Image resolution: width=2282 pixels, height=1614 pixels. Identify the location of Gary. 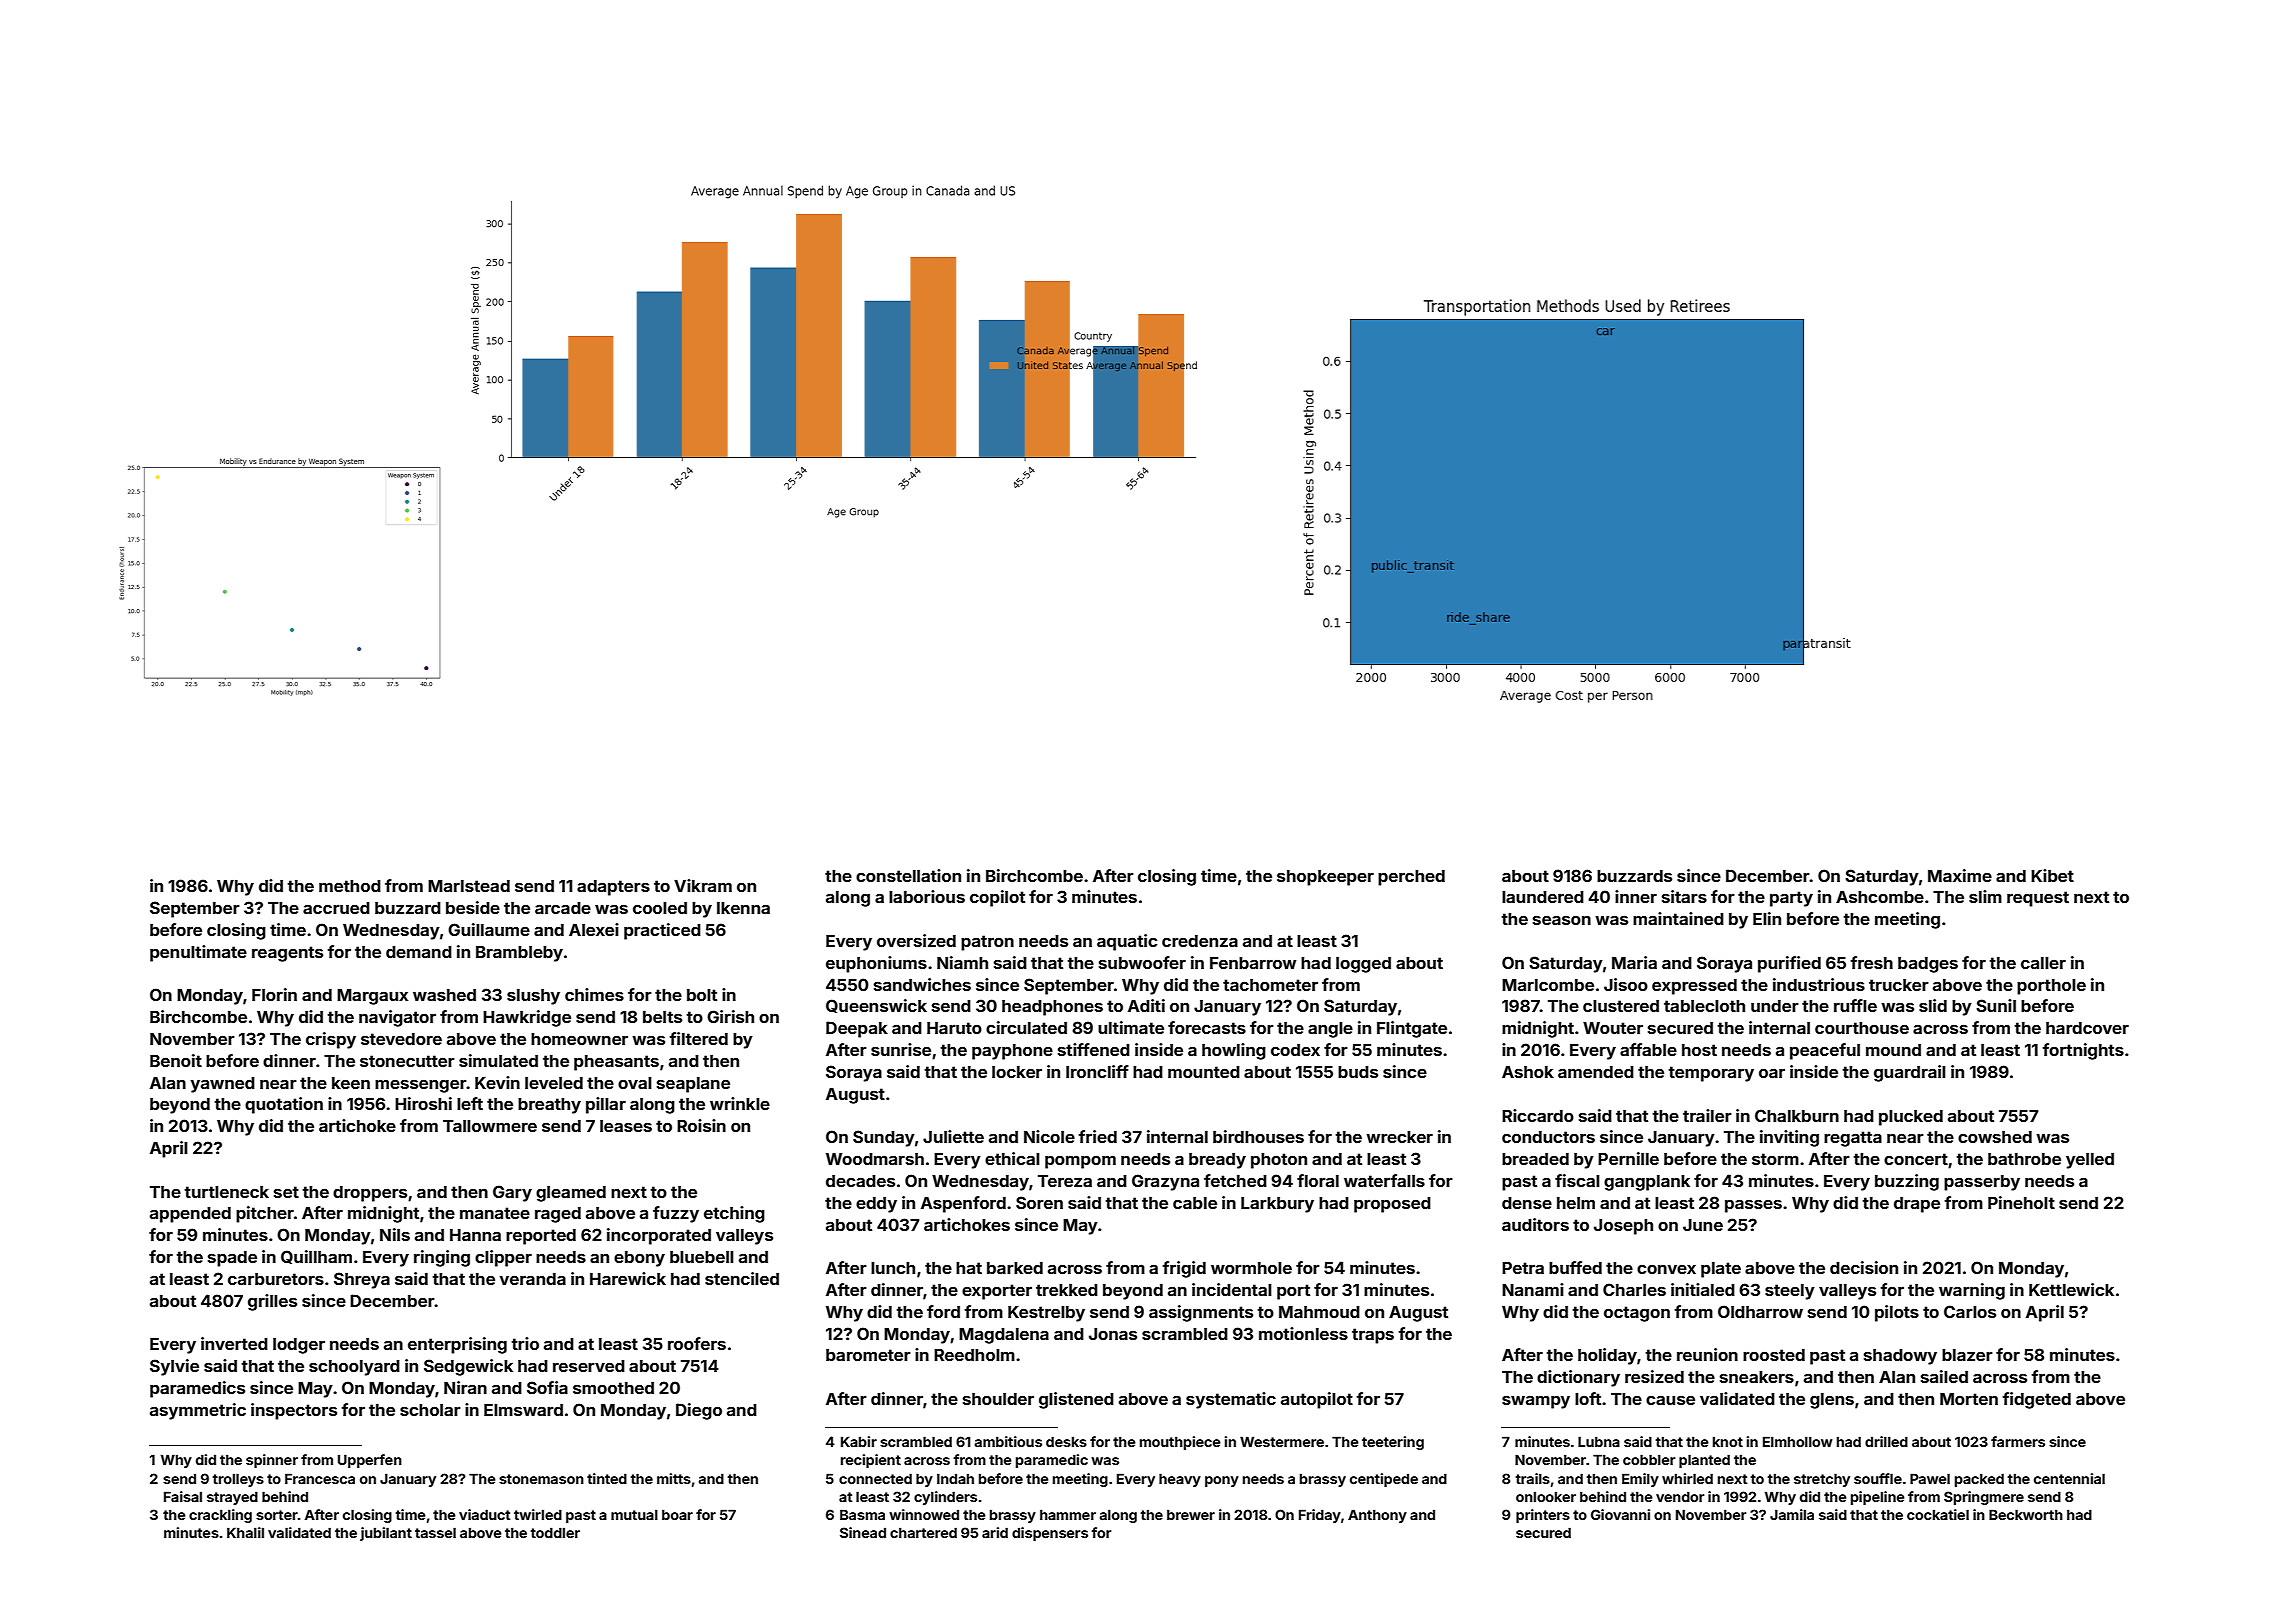
(512, 1193).
